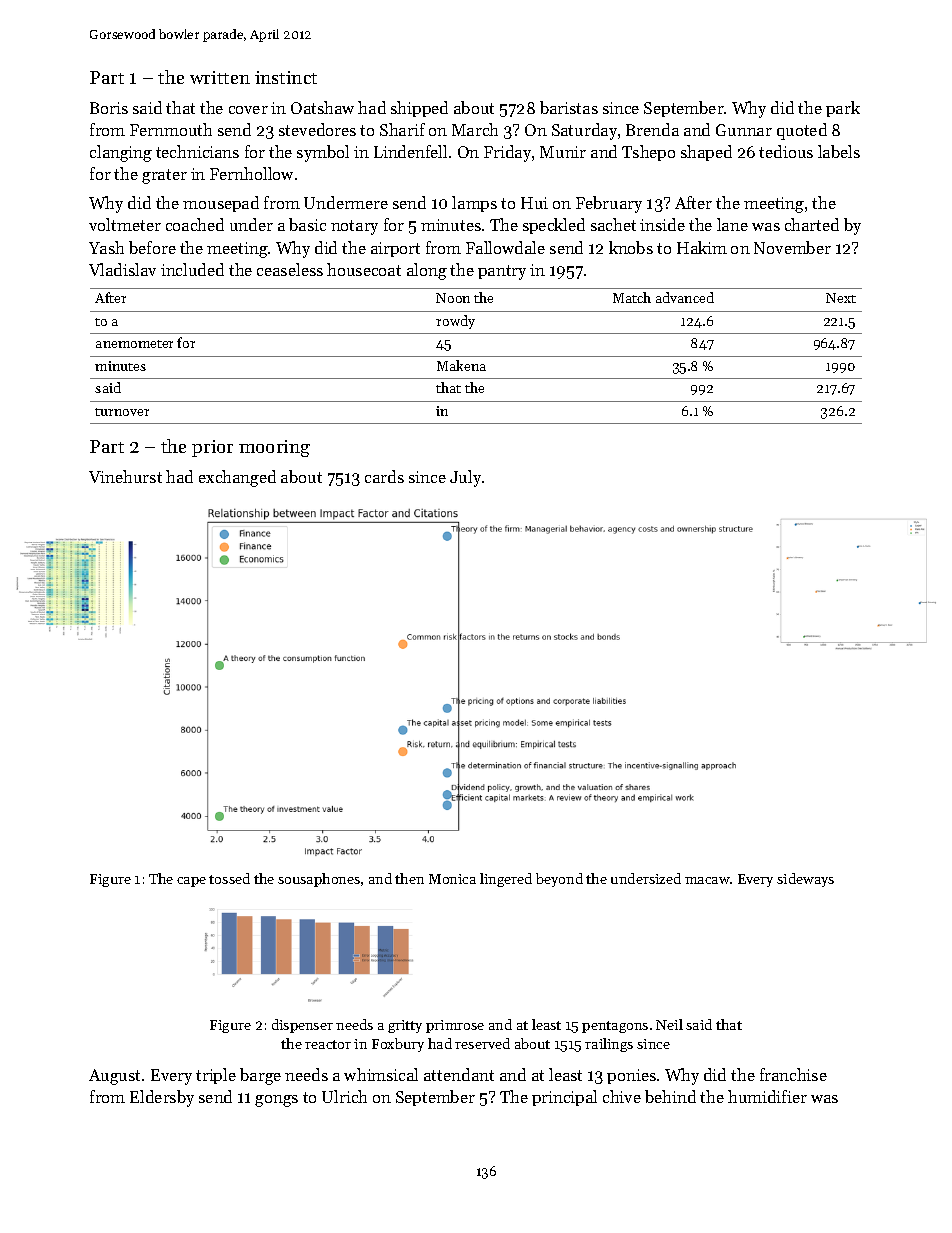 The height and width of the document is (1233, 952). Describe the element at coordinates (125, 476) in the document. I see `Vinehurst` at that location.
